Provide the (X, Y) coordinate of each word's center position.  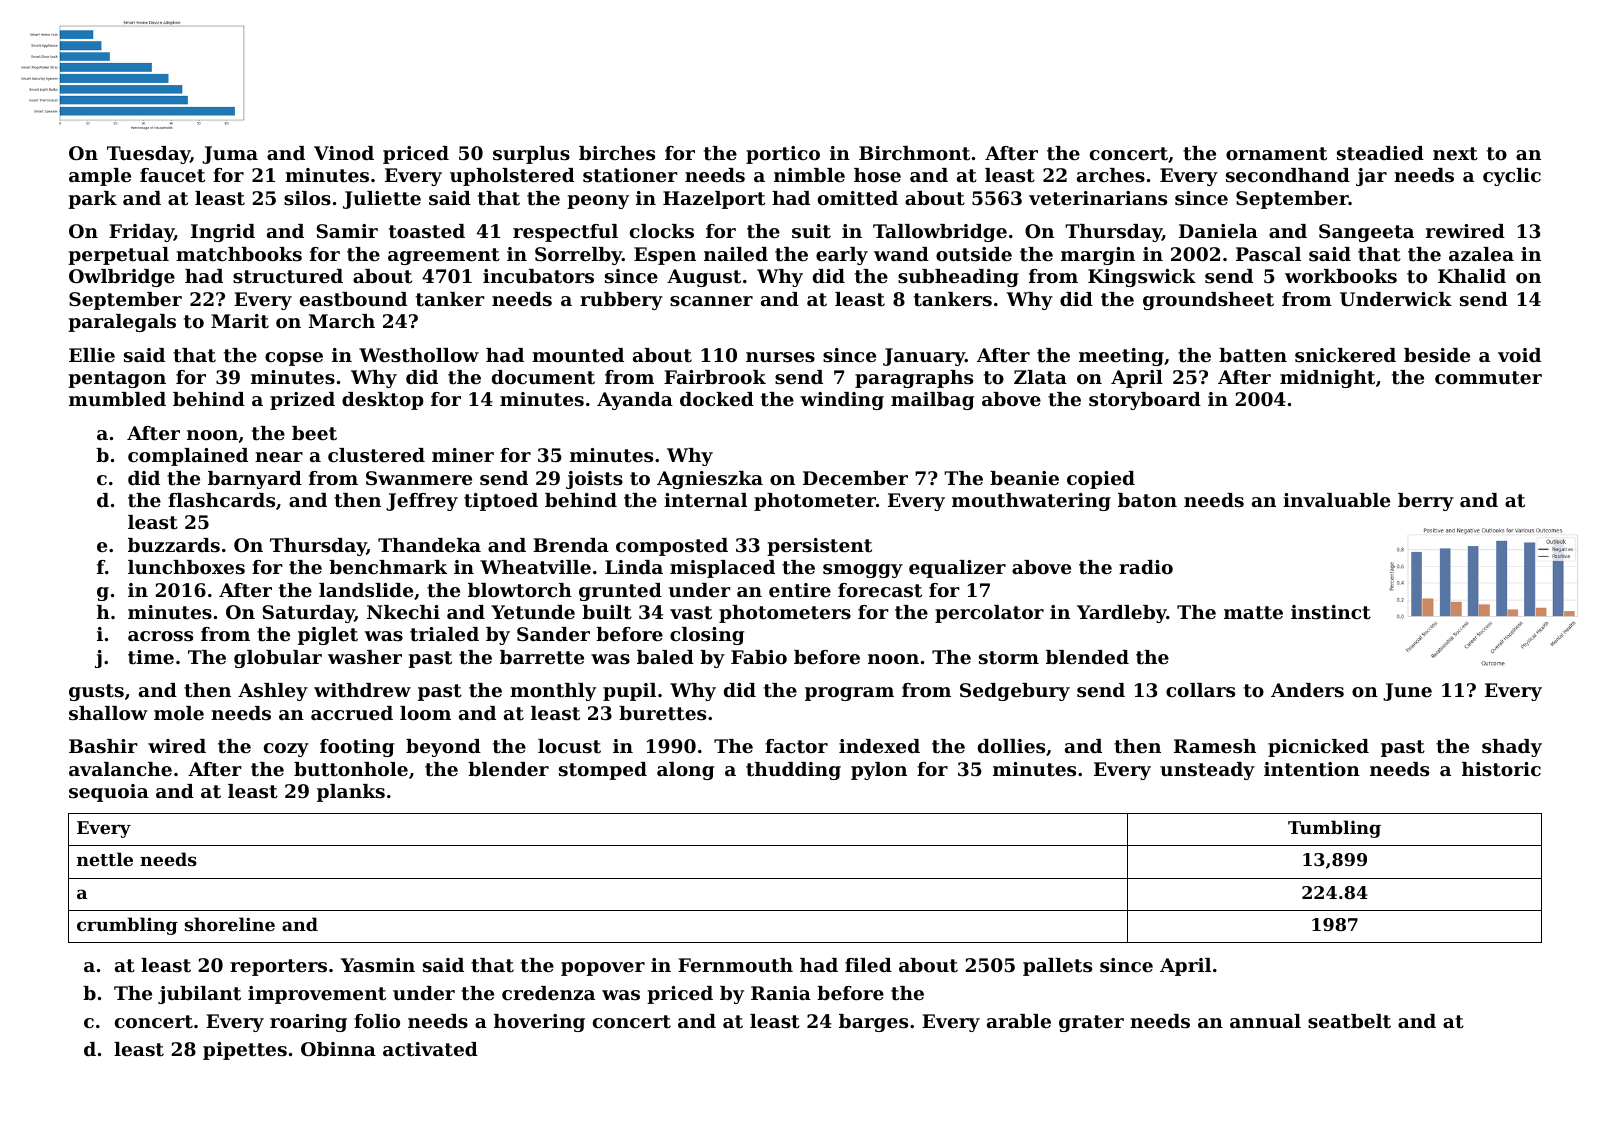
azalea (1481, 254)
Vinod (344, 153)
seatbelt (1349, 1021)
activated (430, 1049)
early (842, 256)
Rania (781, 993)
